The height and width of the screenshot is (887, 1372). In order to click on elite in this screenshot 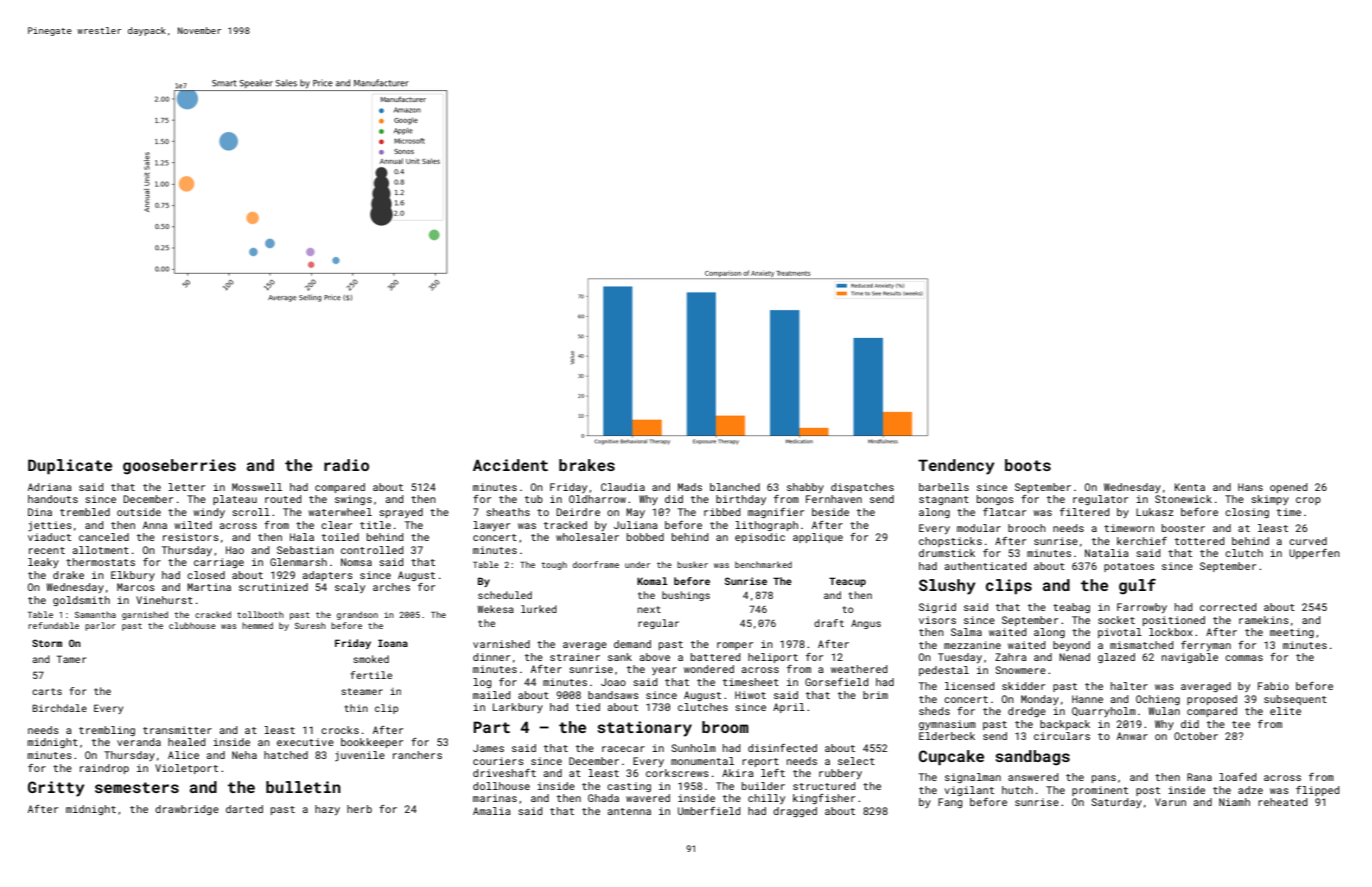, I will do `click(1285, 711)`.
